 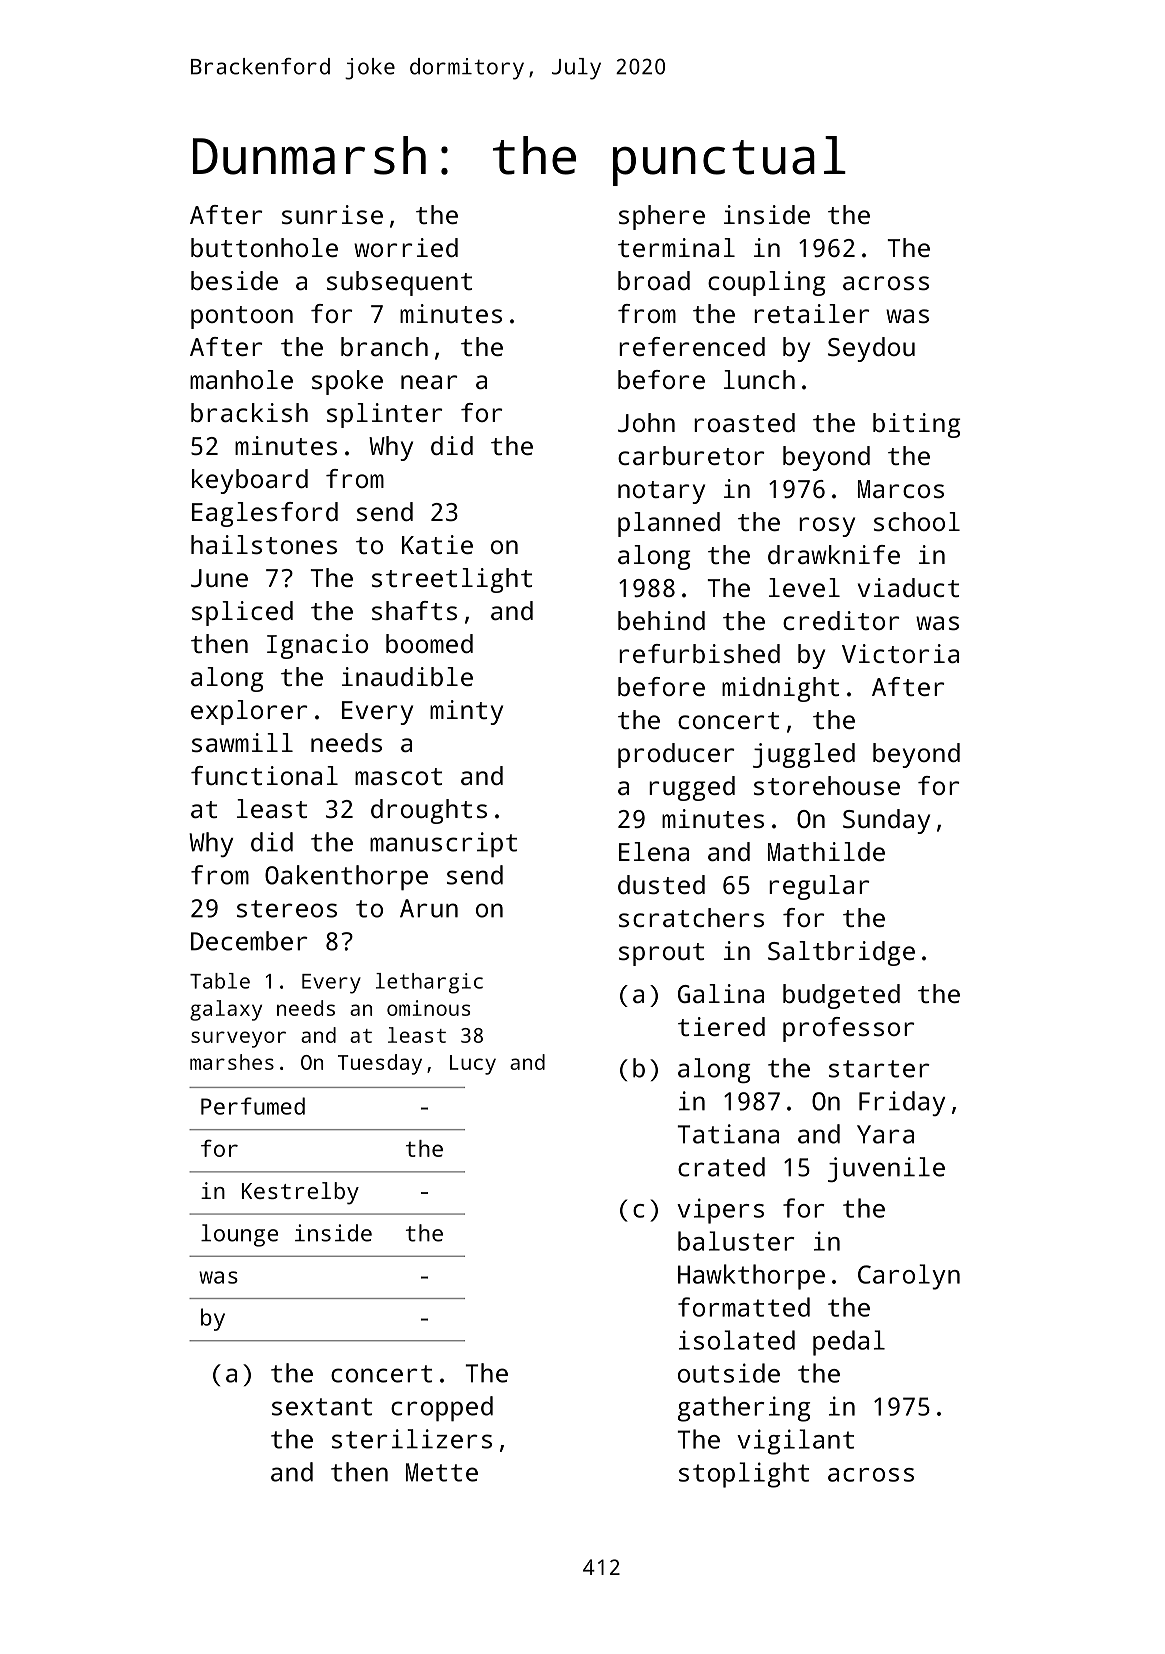 What do you see at coordinates (317, 646) in the screenshot?
I see `Ignacio` at bounding box center [317, 646].
